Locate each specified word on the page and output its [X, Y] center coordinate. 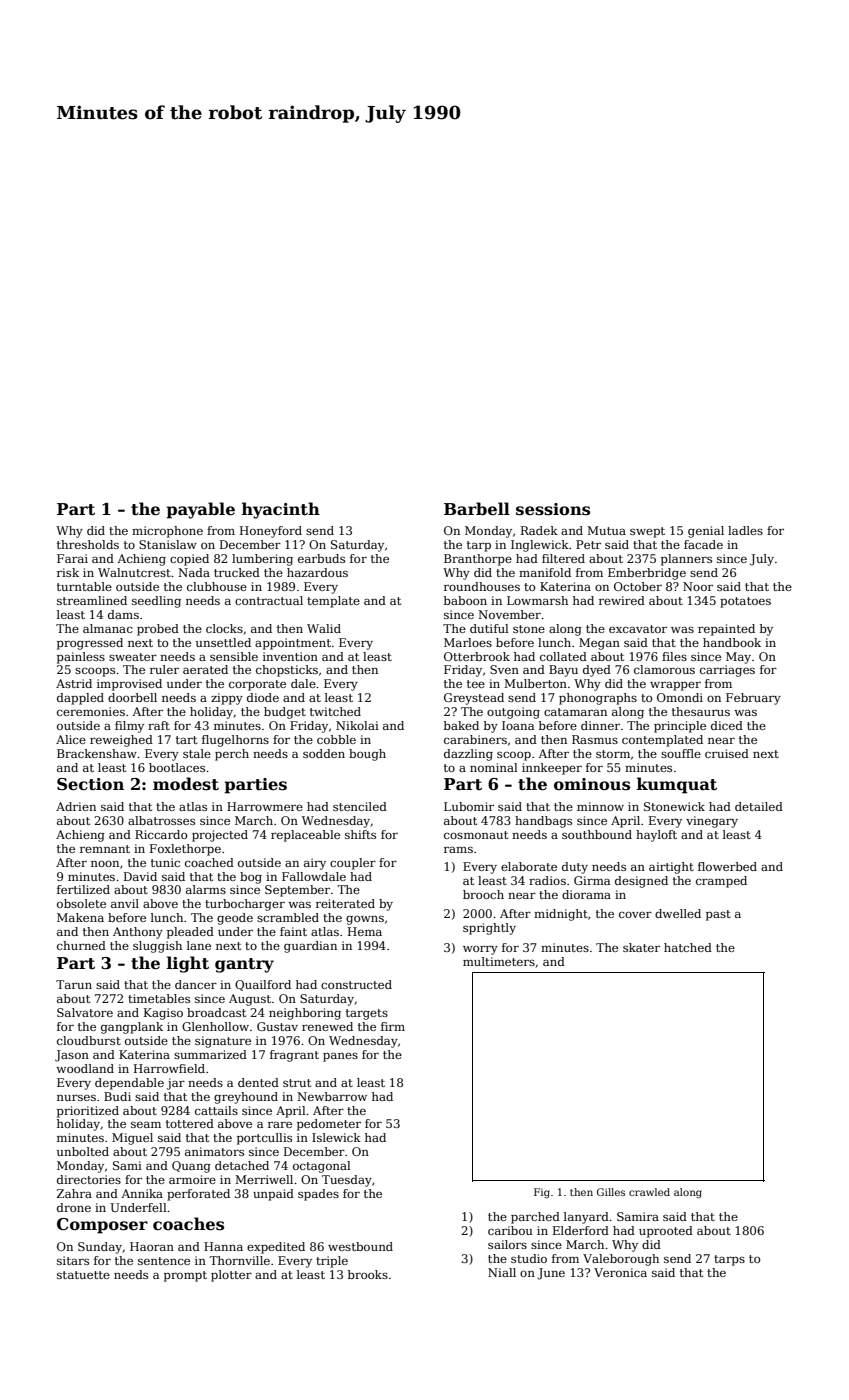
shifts [360, 834]
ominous [592, 784]
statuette [83, 1275]
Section [90, 784]
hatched [688, 947]
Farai [72, 558]
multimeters [499, 961]
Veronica [620, 1272]
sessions [553, 509]
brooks [368, 1274]
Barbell [477, 509]
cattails [216, 1110]
